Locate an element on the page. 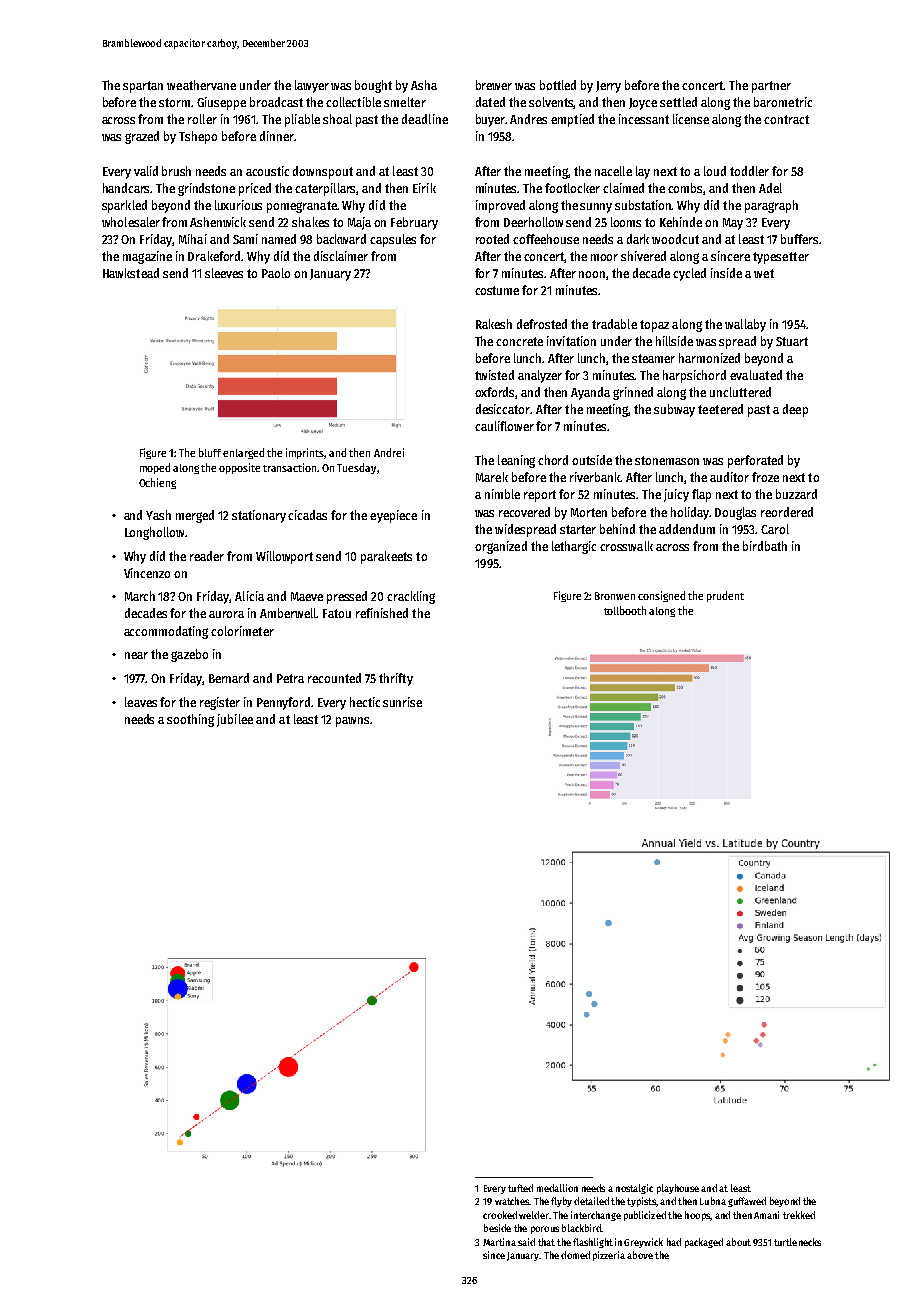  perforated is located at coordinates (755, 461).
